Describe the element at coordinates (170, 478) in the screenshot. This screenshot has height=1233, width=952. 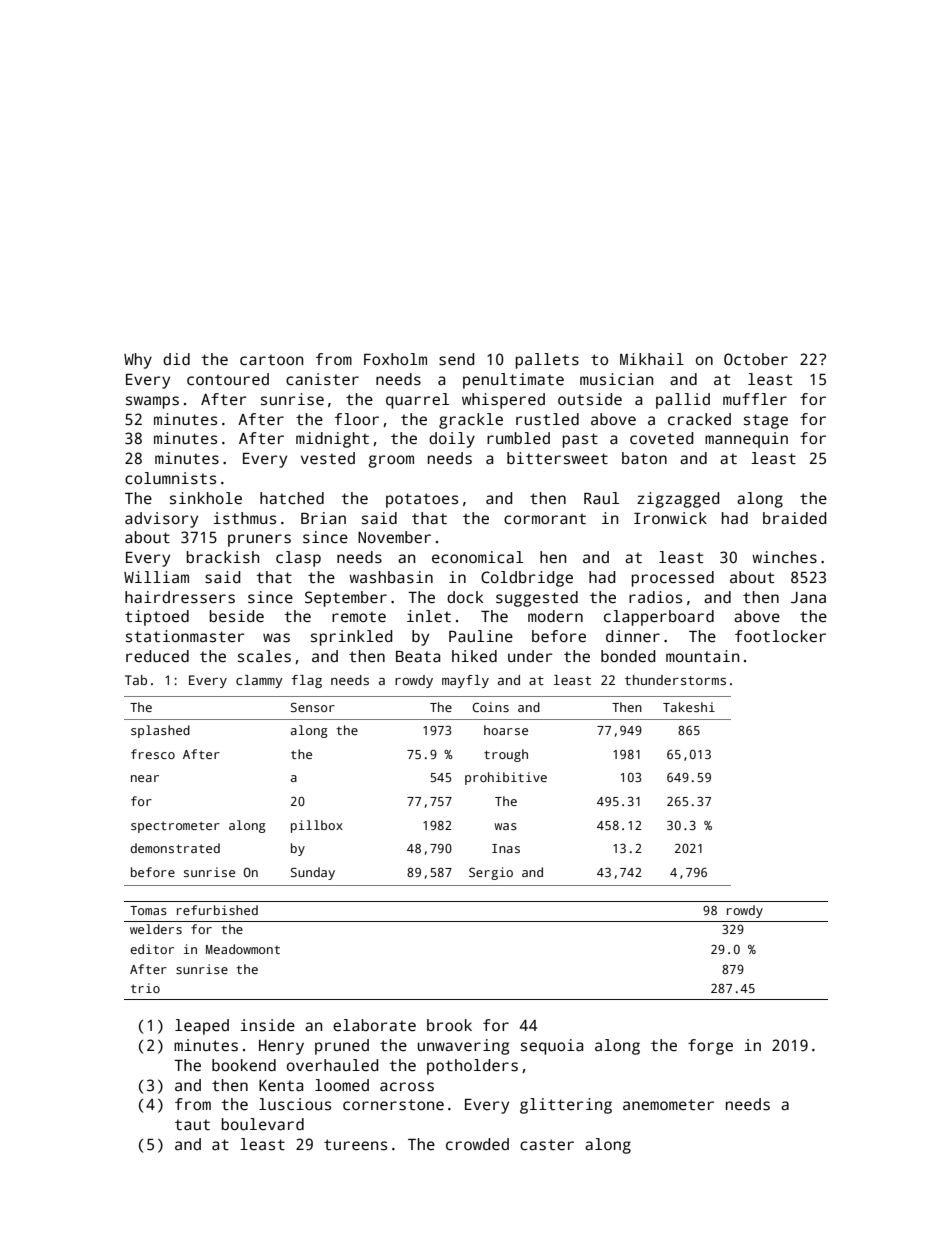
I see `columnists` at that location.
